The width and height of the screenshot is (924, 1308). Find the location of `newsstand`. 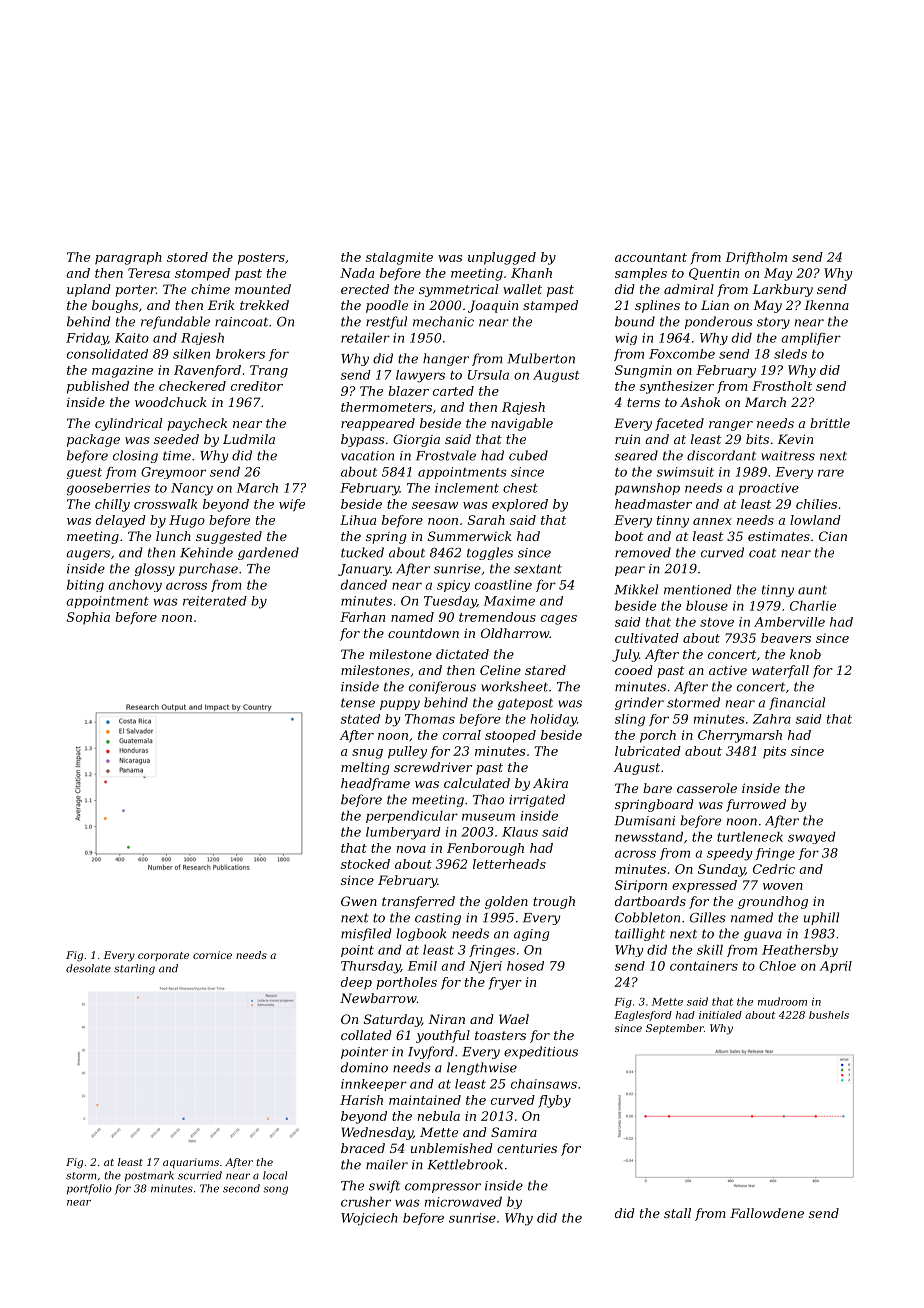

newsstand is located at coordinates (649, 837).
